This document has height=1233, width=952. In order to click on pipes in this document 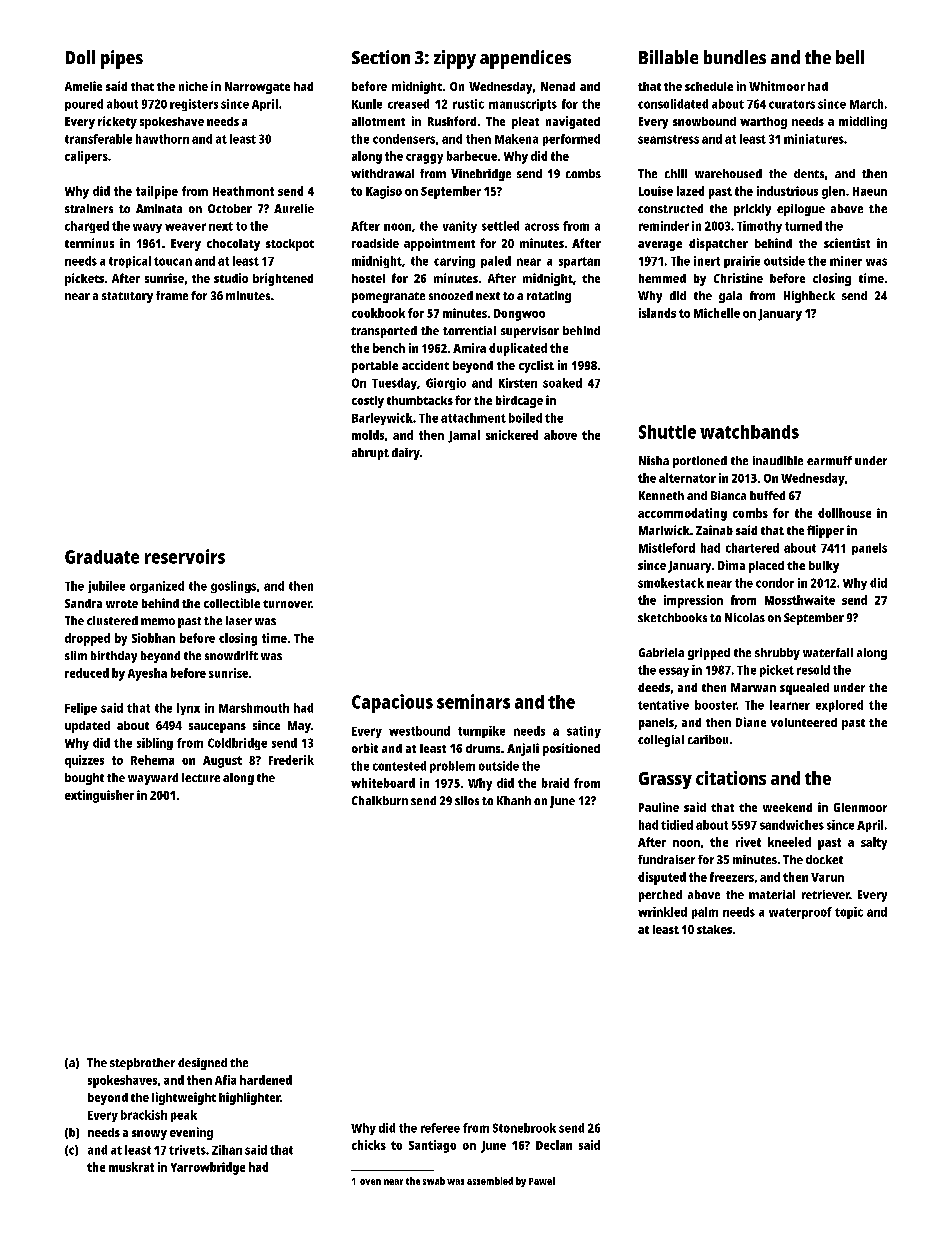, I will do `click(122, 59)`.
